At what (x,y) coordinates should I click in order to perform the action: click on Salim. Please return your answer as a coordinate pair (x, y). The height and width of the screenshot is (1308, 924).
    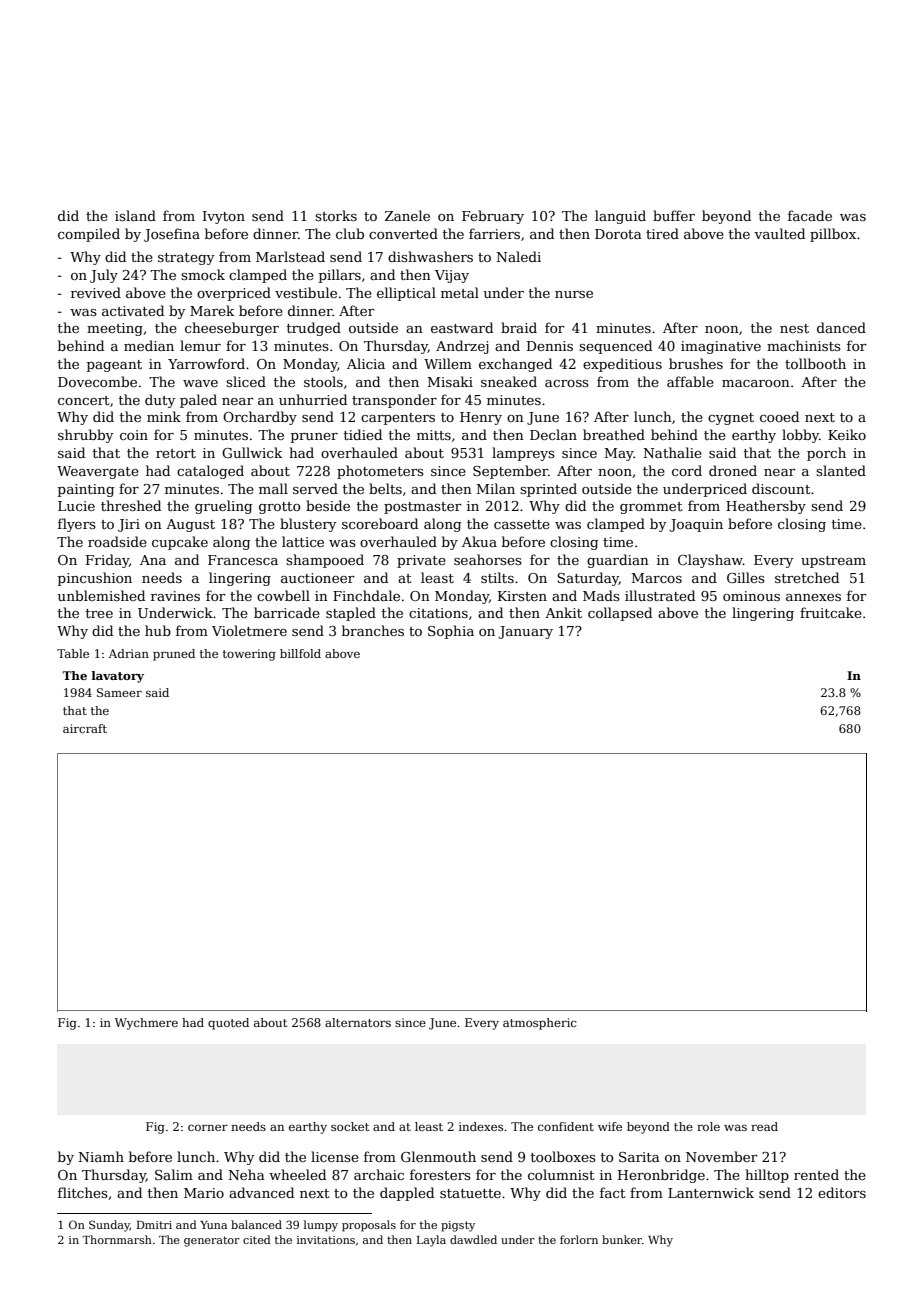
    Looking at the image, I should click on (174, 1174).
